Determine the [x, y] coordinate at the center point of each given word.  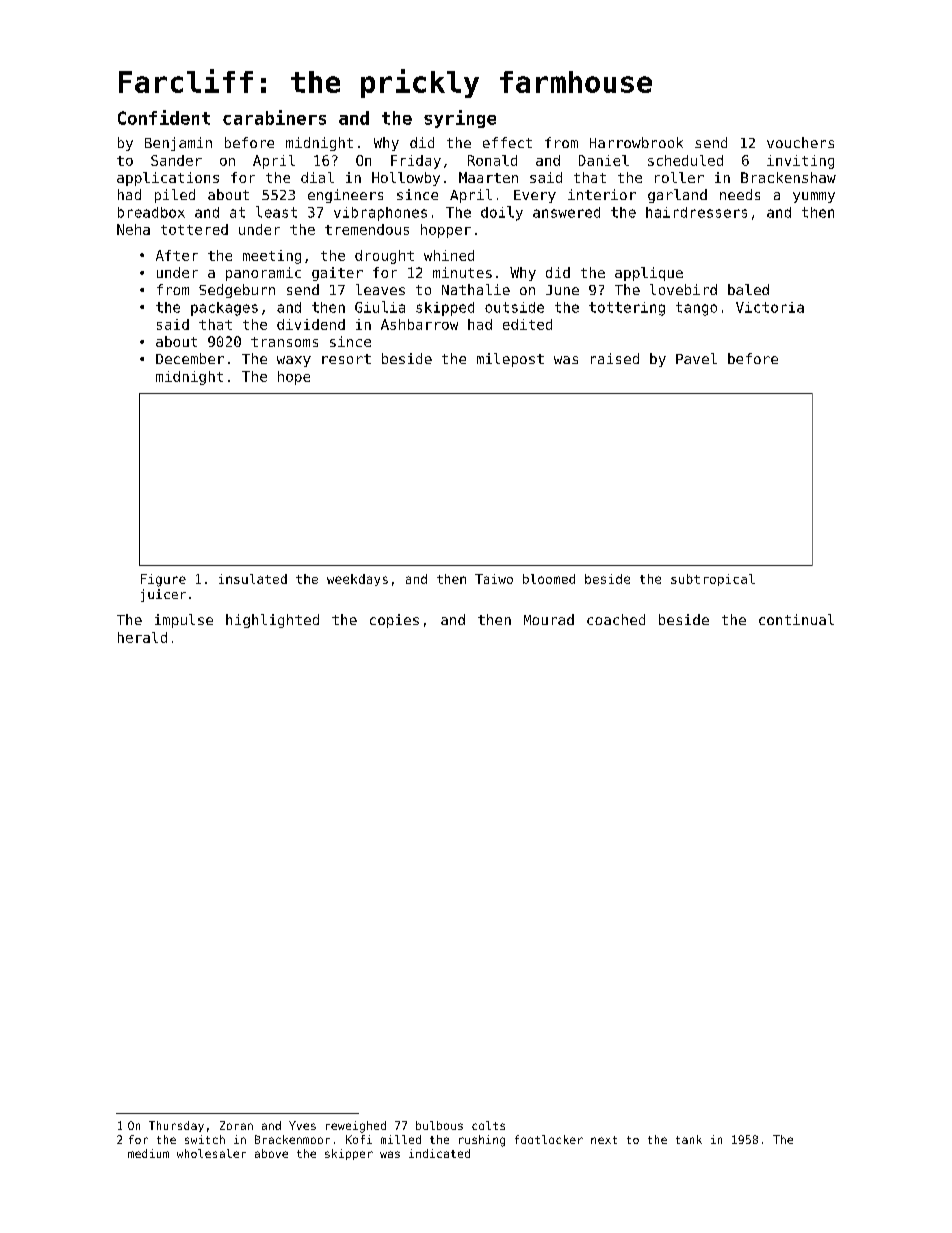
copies [394, 621]
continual [796, 619]
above [271, 1153]
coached [616, 619]
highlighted [272, 621]
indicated [439, 1153]
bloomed [549, 579]
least [276, 212]
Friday [416, 162]
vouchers [800, 142]
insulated [253, 579]
